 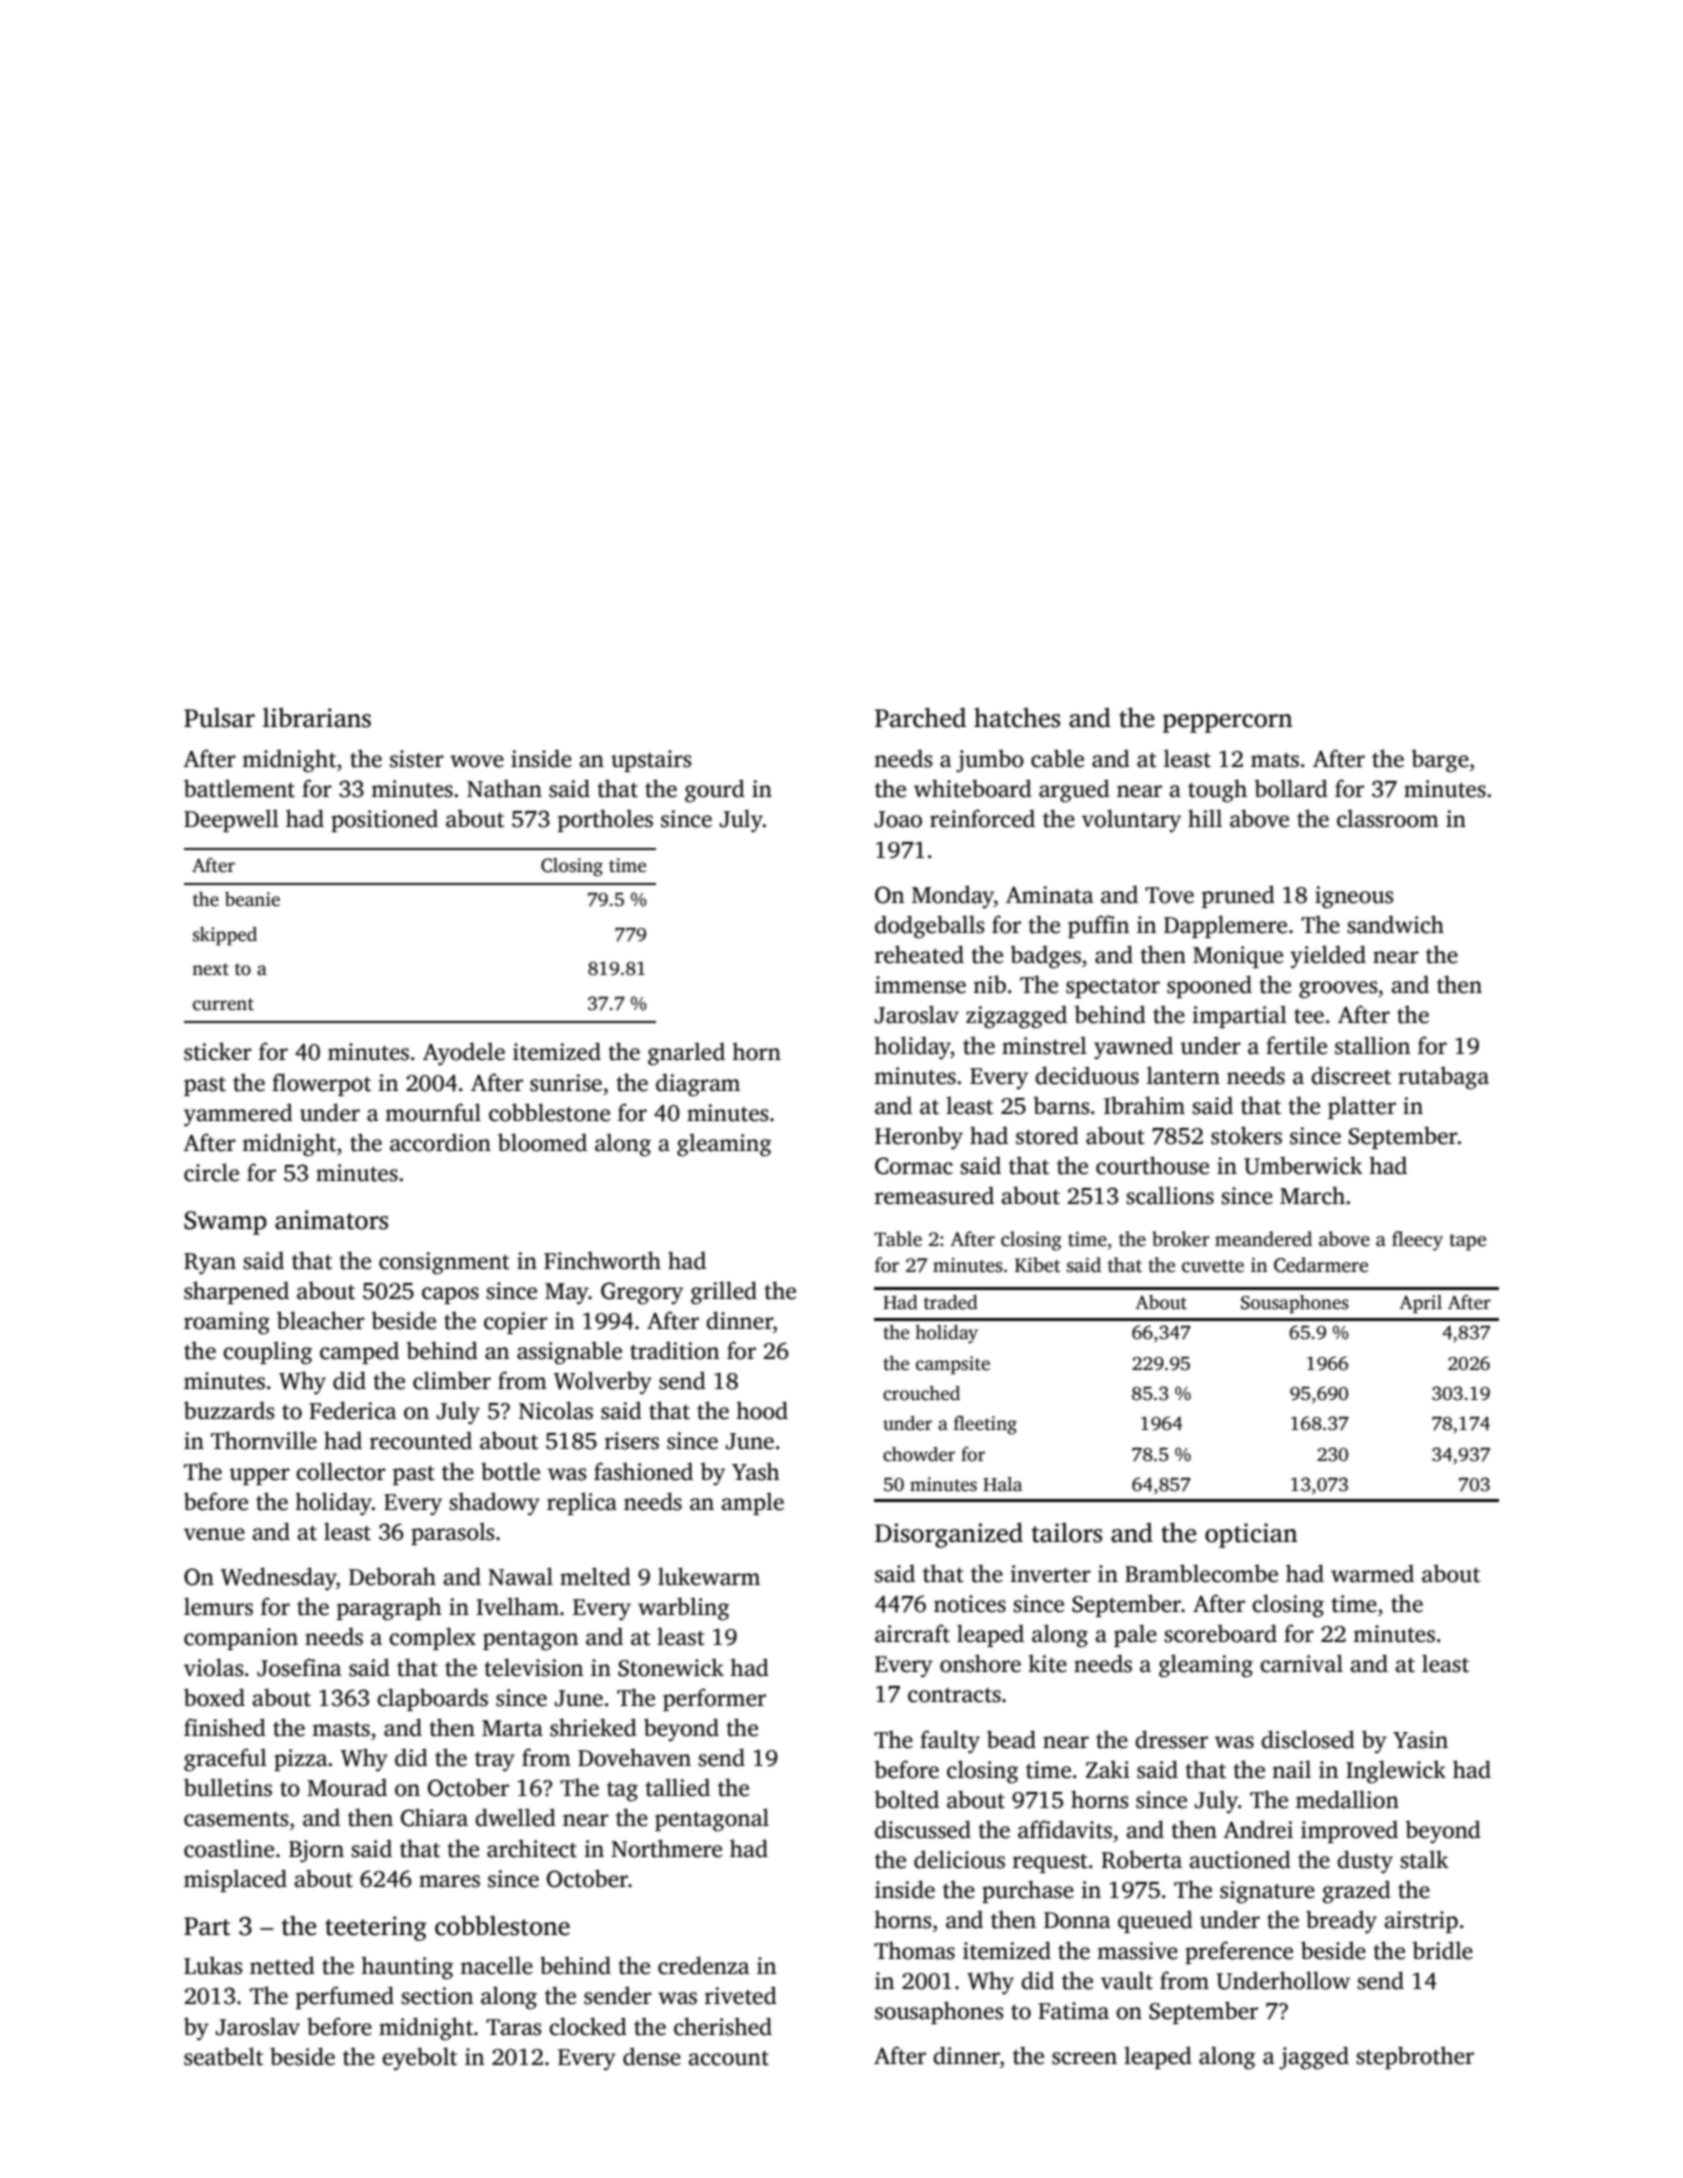 I want to click on screen, so click(x=1084, y=2058).
